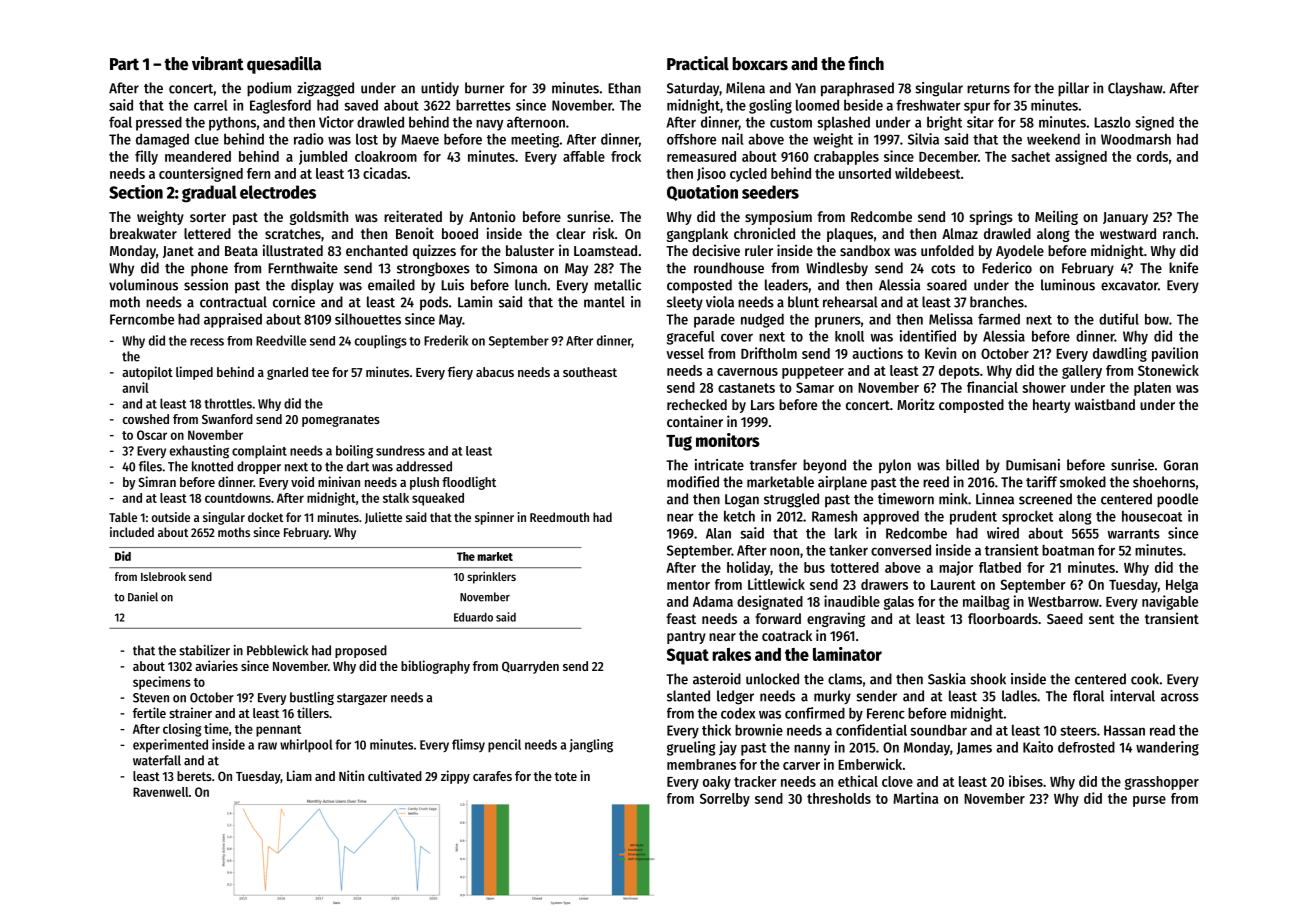  What do you see at coordinates (760, 64) in the screenshot?
I see `boxcars` at bounding box center [760, 64].
